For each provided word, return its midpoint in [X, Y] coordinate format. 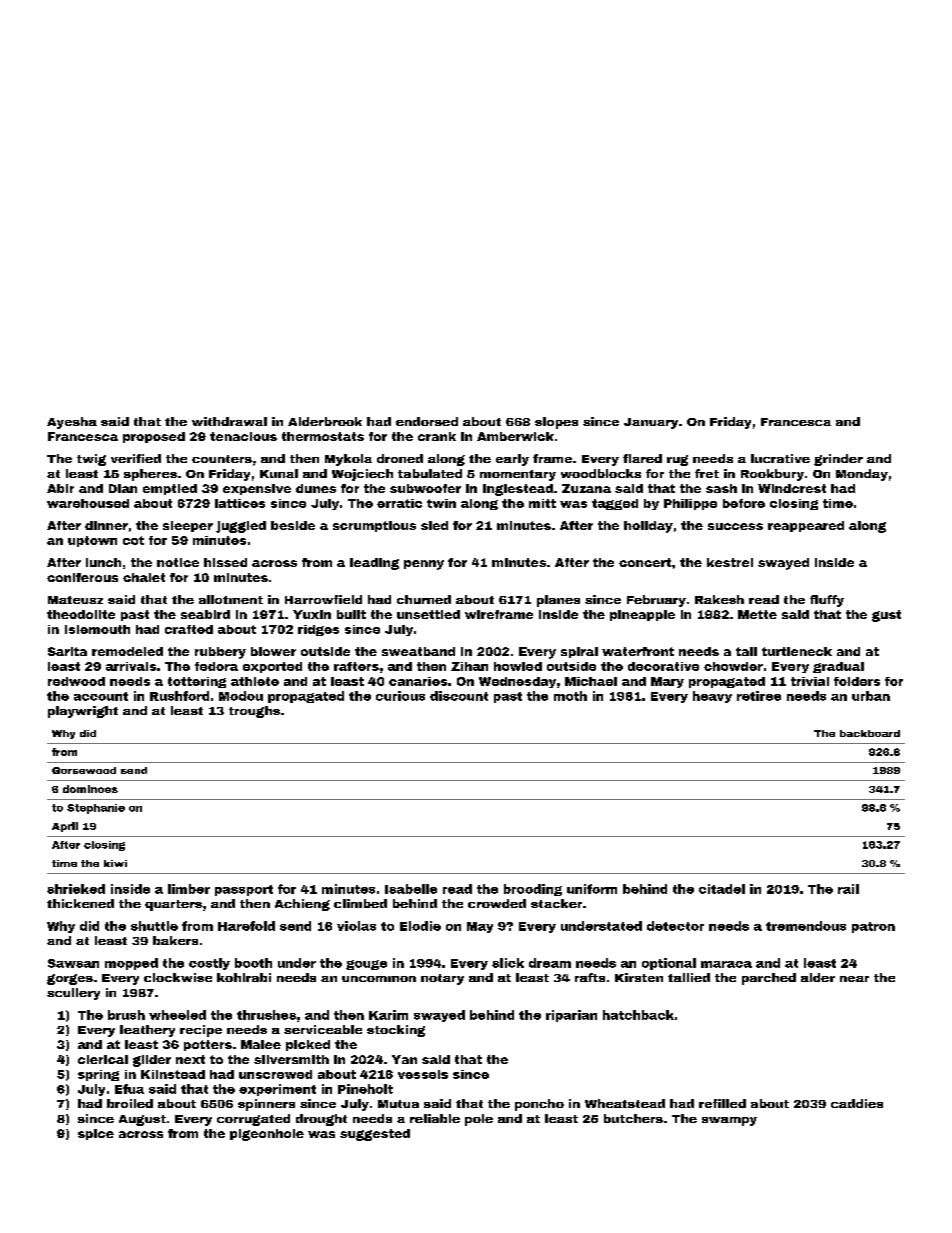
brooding [533, 890]
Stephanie [96, 809]
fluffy [827, 601]
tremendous [806, 926]
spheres [150, 475]
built [351, 614]
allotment [231, 599]
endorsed [427, 421]
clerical [103, 1059]
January [651, 423]
